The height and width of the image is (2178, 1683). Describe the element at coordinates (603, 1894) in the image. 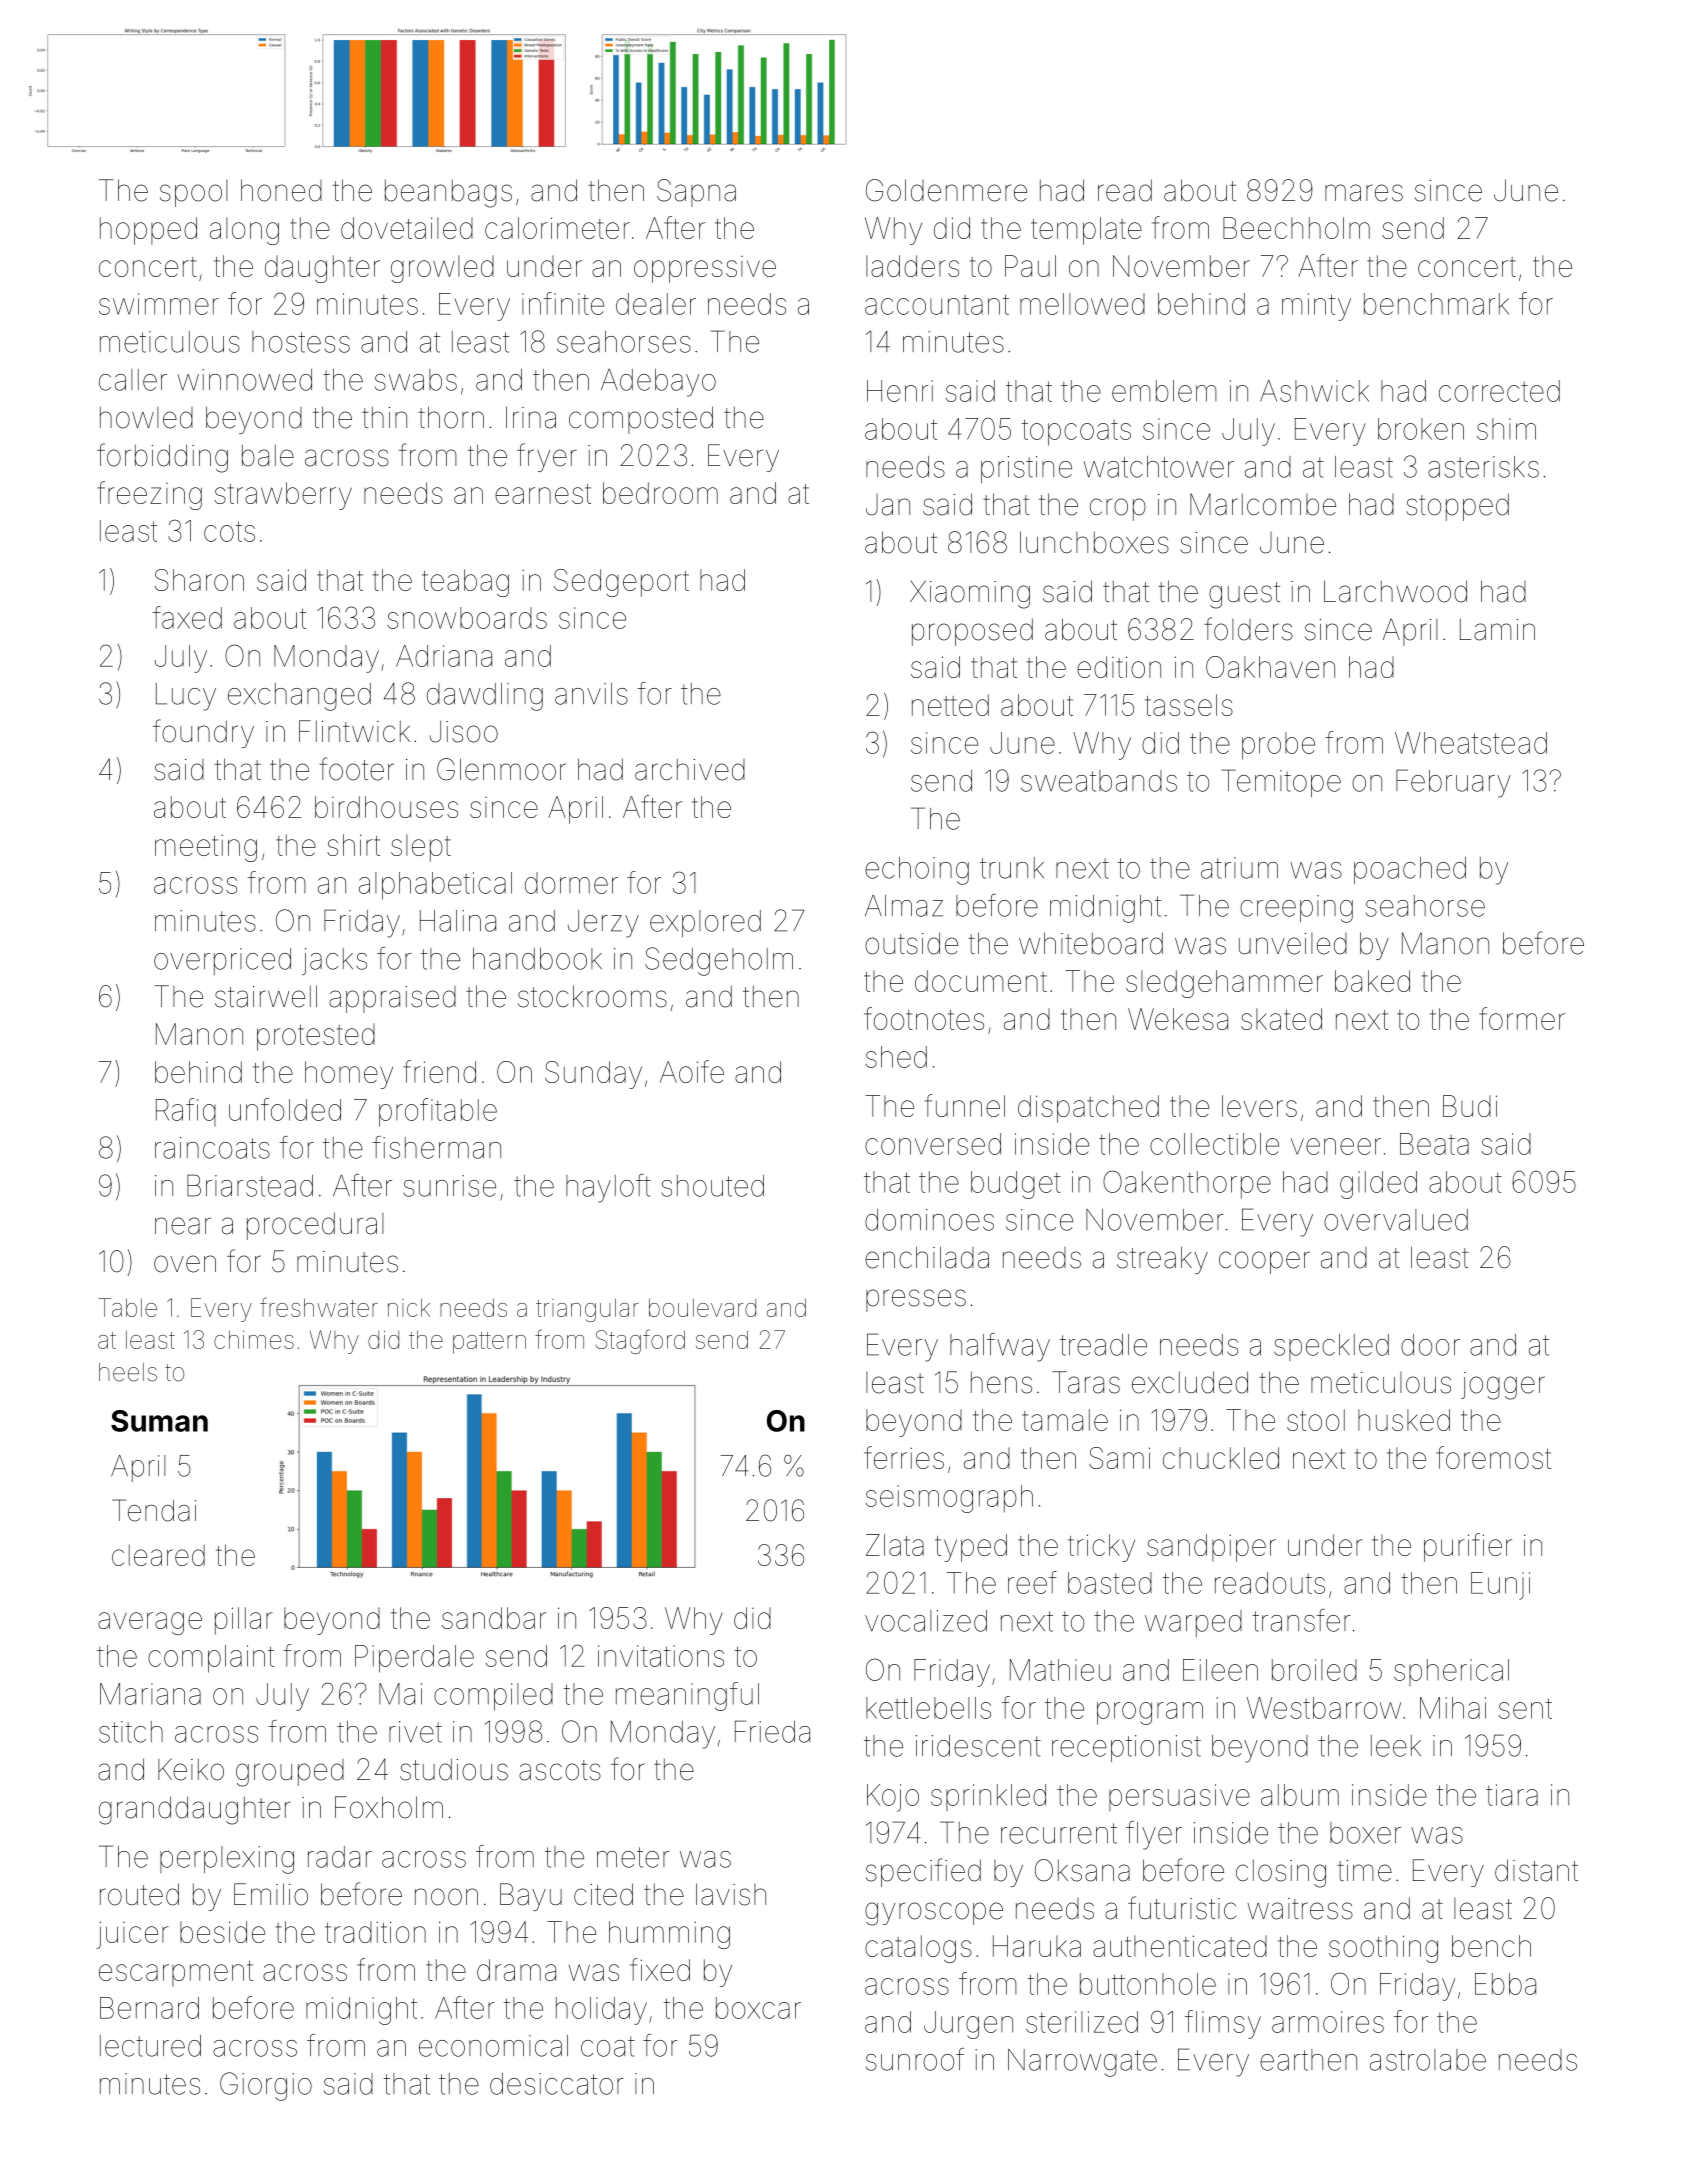

I see `cited` at that location.
